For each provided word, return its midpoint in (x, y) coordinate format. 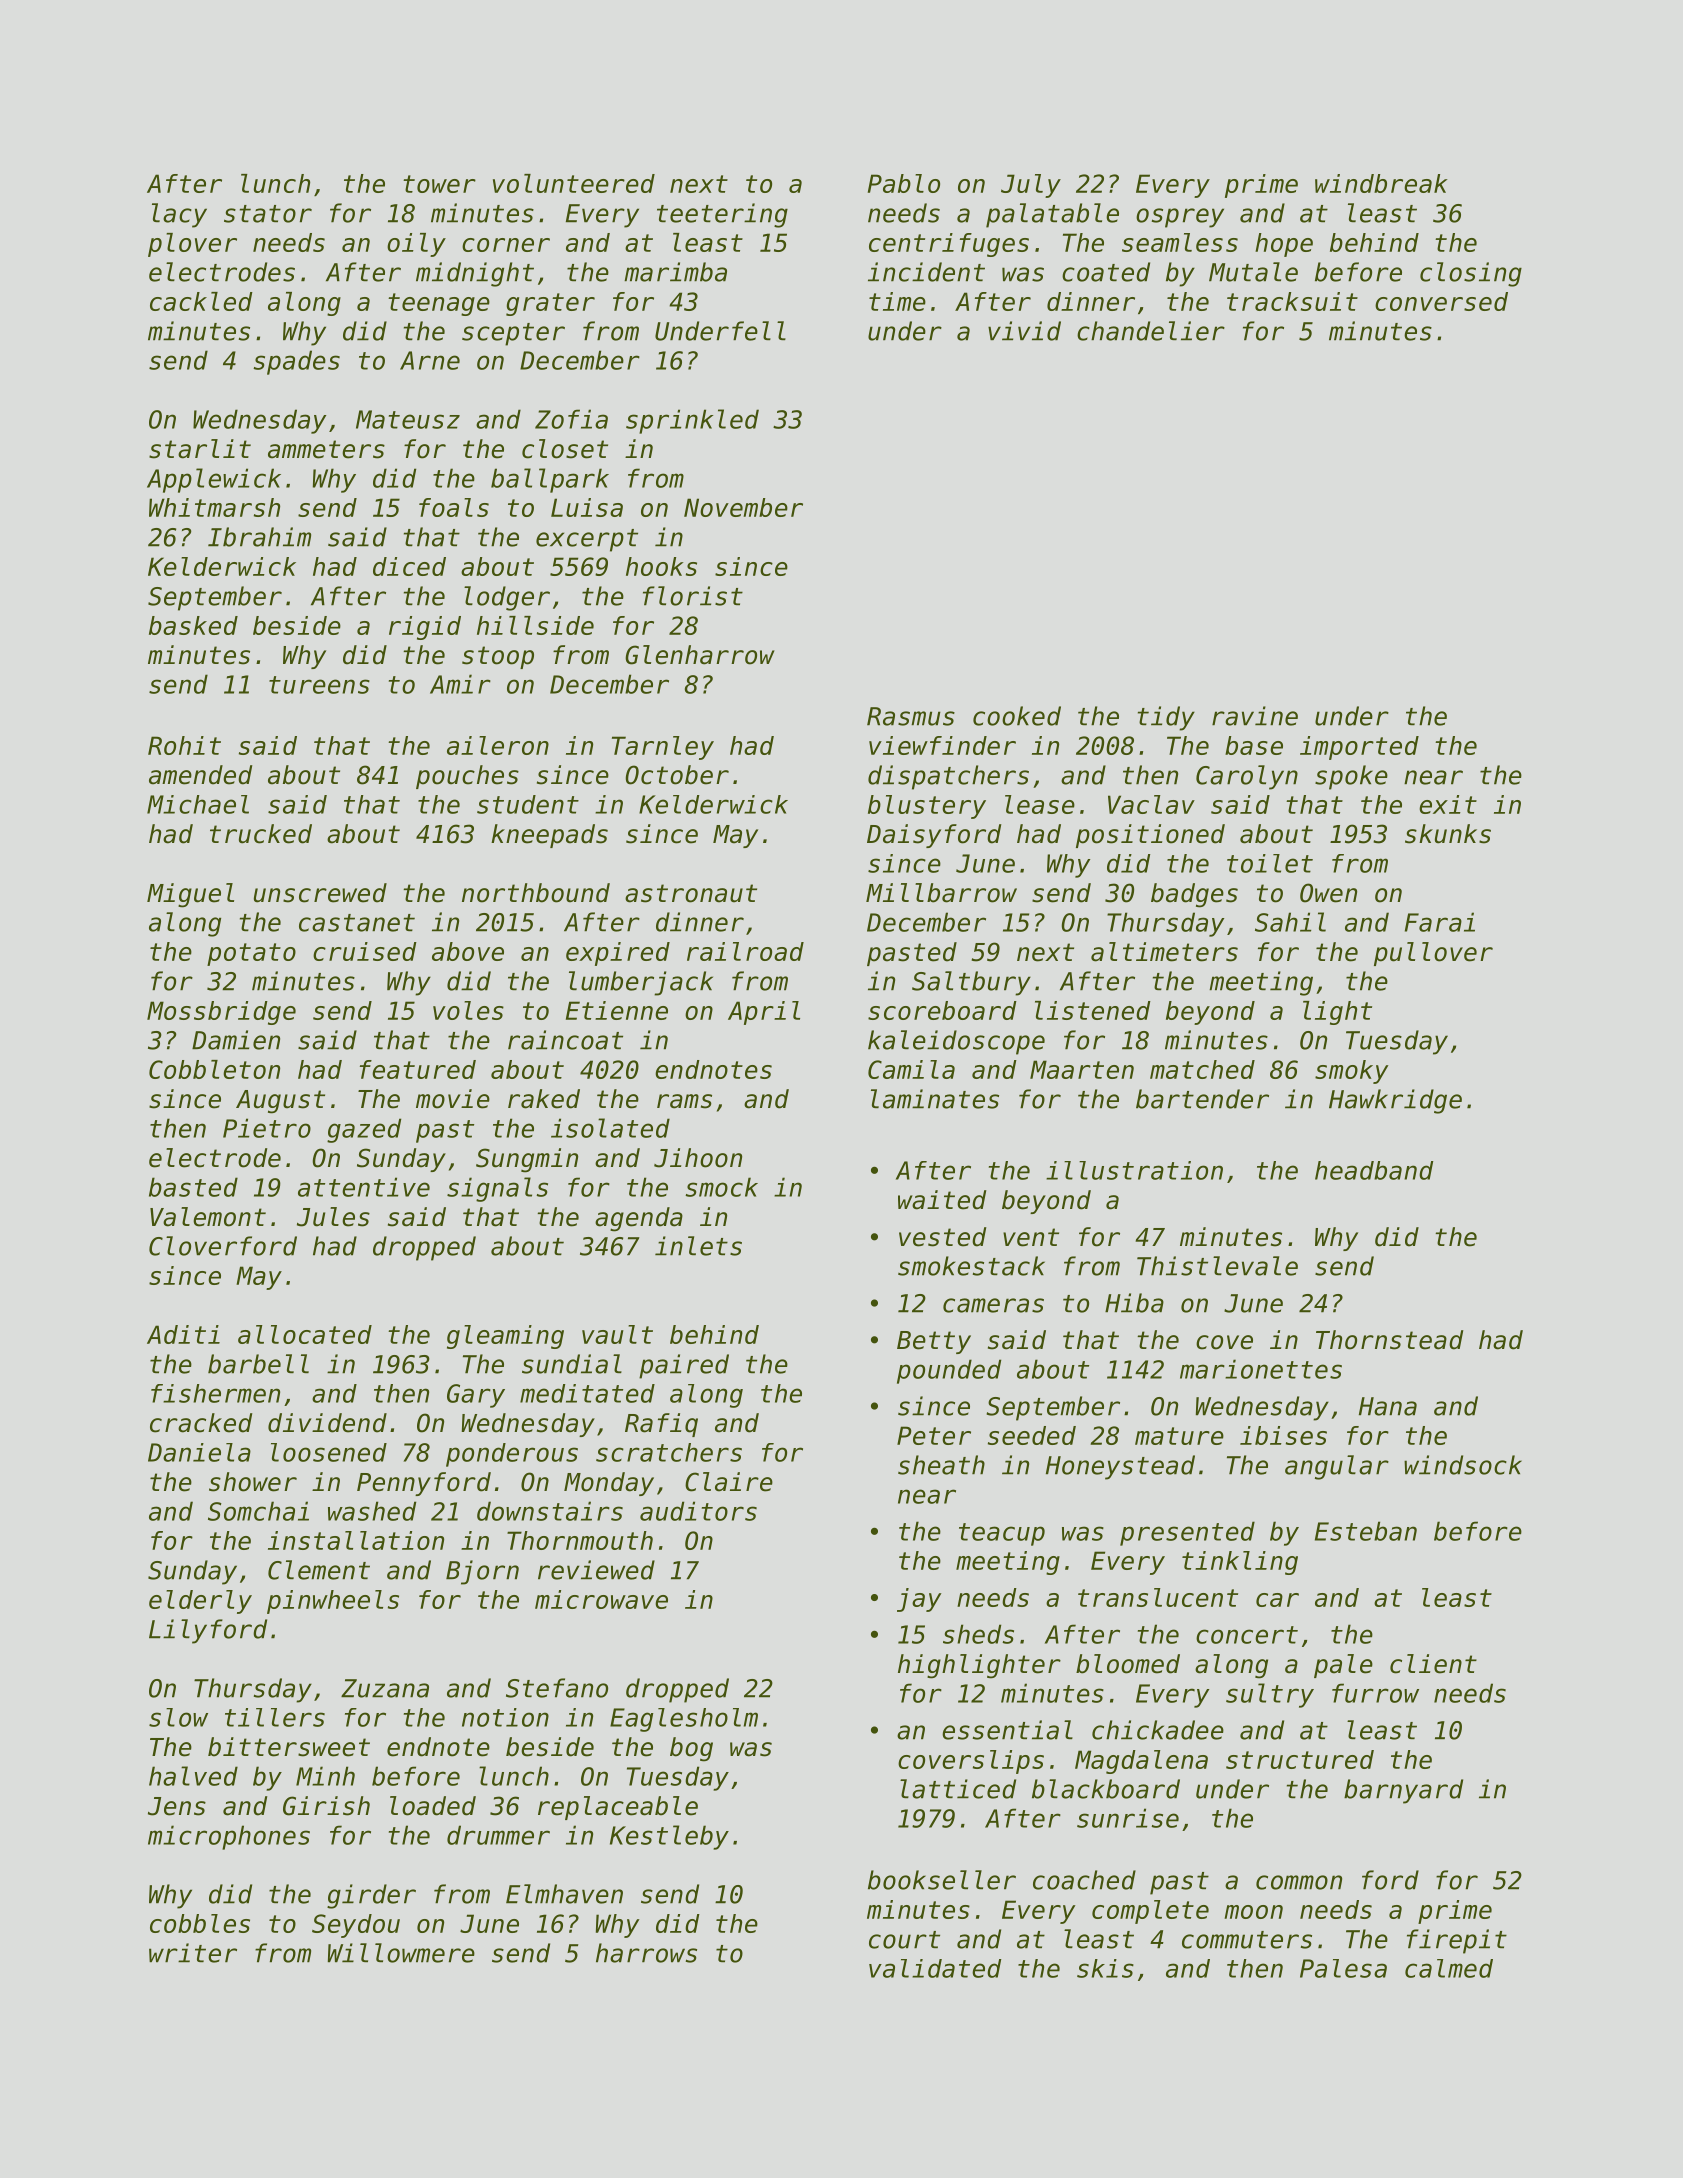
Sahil (1290, 922)
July (1031, 186)
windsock (1463, 1465)
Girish (326, 1806)
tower (439, 184)
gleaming (505, 1337)
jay (919, 1600)
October (677, 775)
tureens (319, 685)
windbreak (1381, 183)
